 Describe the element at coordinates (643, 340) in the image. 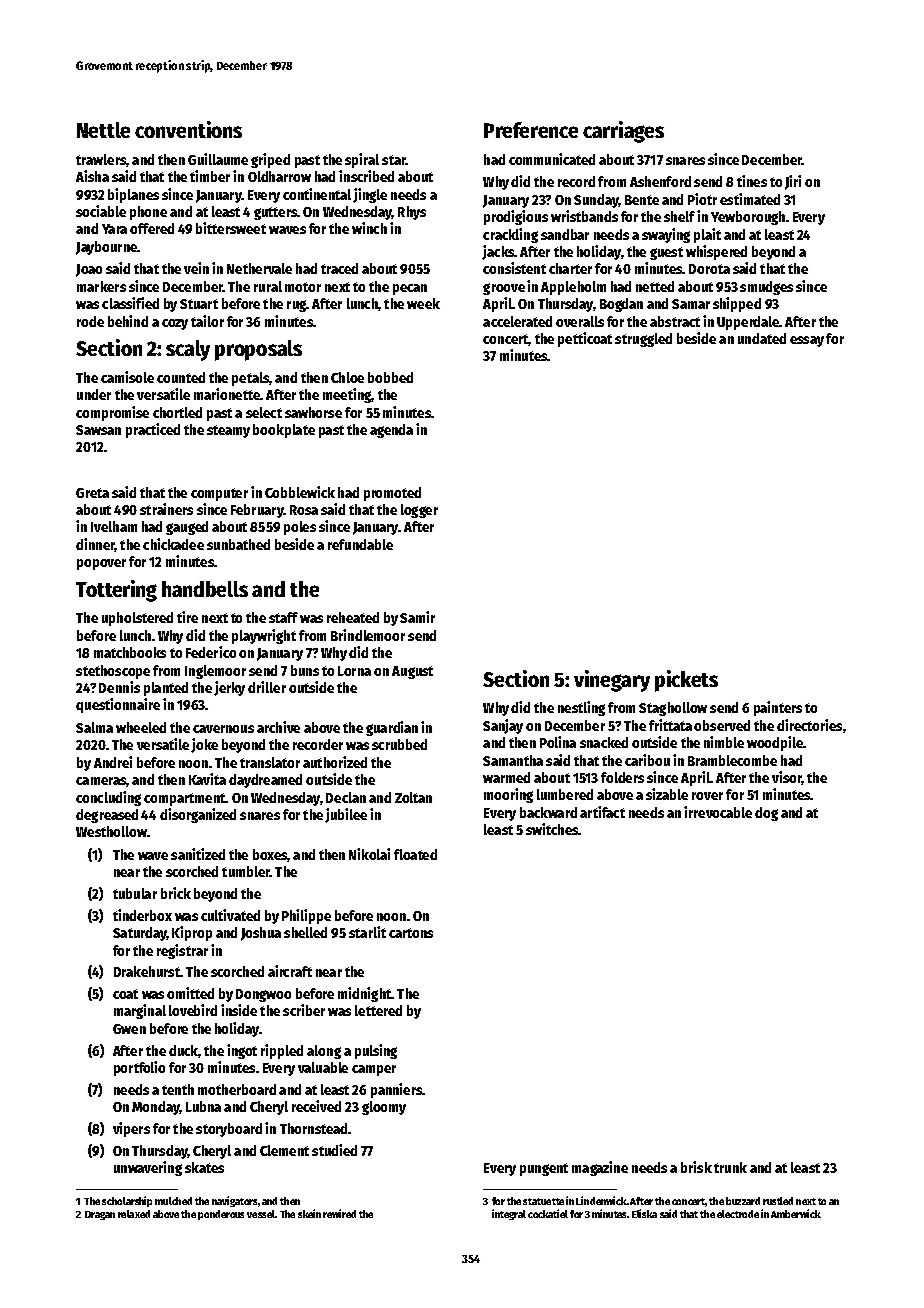

I see `struggled` at that location.
